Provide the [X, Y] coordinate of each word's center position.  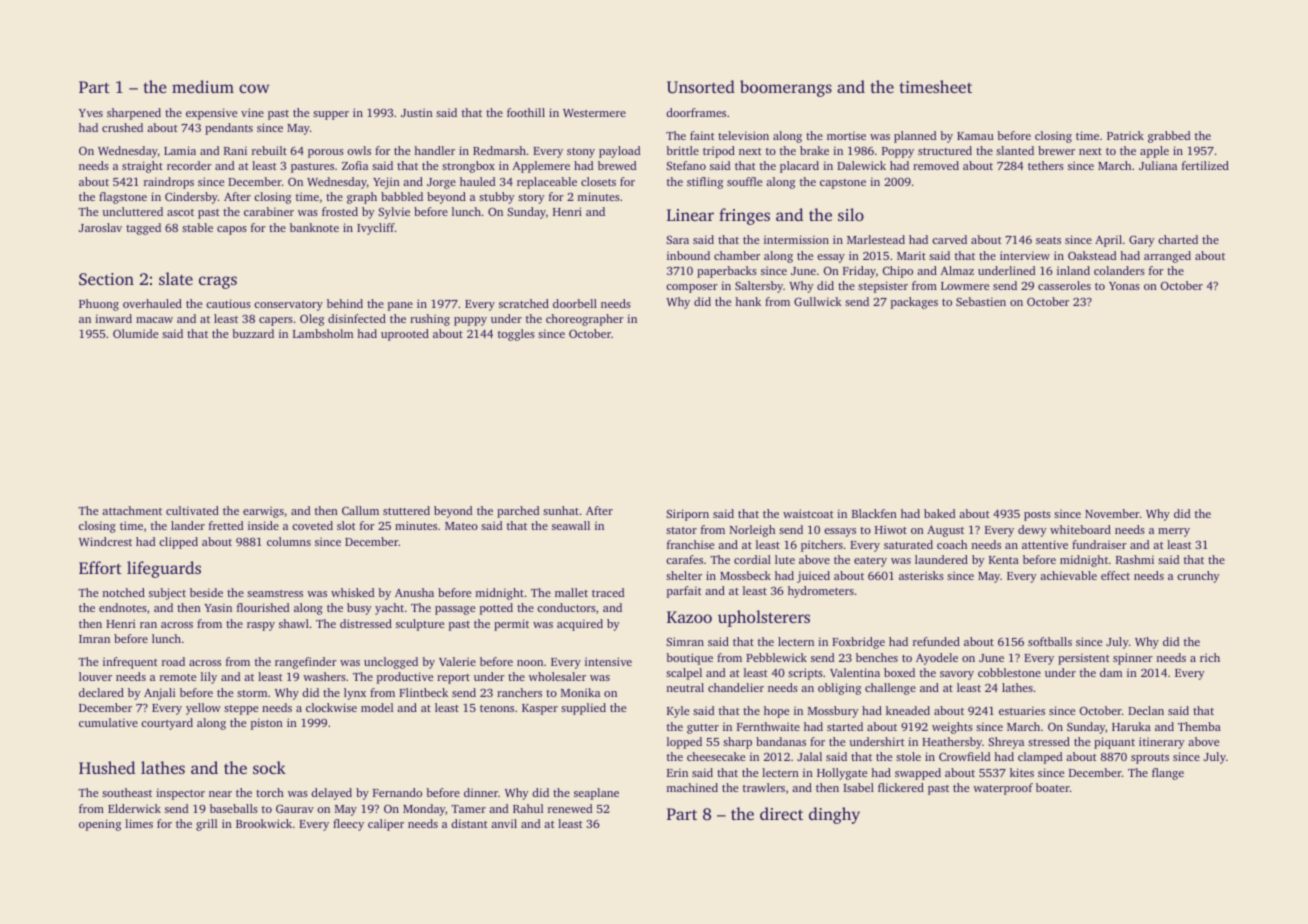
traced [608, 592]
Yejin [386, 183]
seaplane [596, 794]
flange [1168, 774]
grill [206, 825]
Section [106, 279]
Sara [677, 239]
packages [914, 303]
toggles [516, 335]
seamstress [275, 593]
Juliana [1158, 165]
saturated [908, 544]
